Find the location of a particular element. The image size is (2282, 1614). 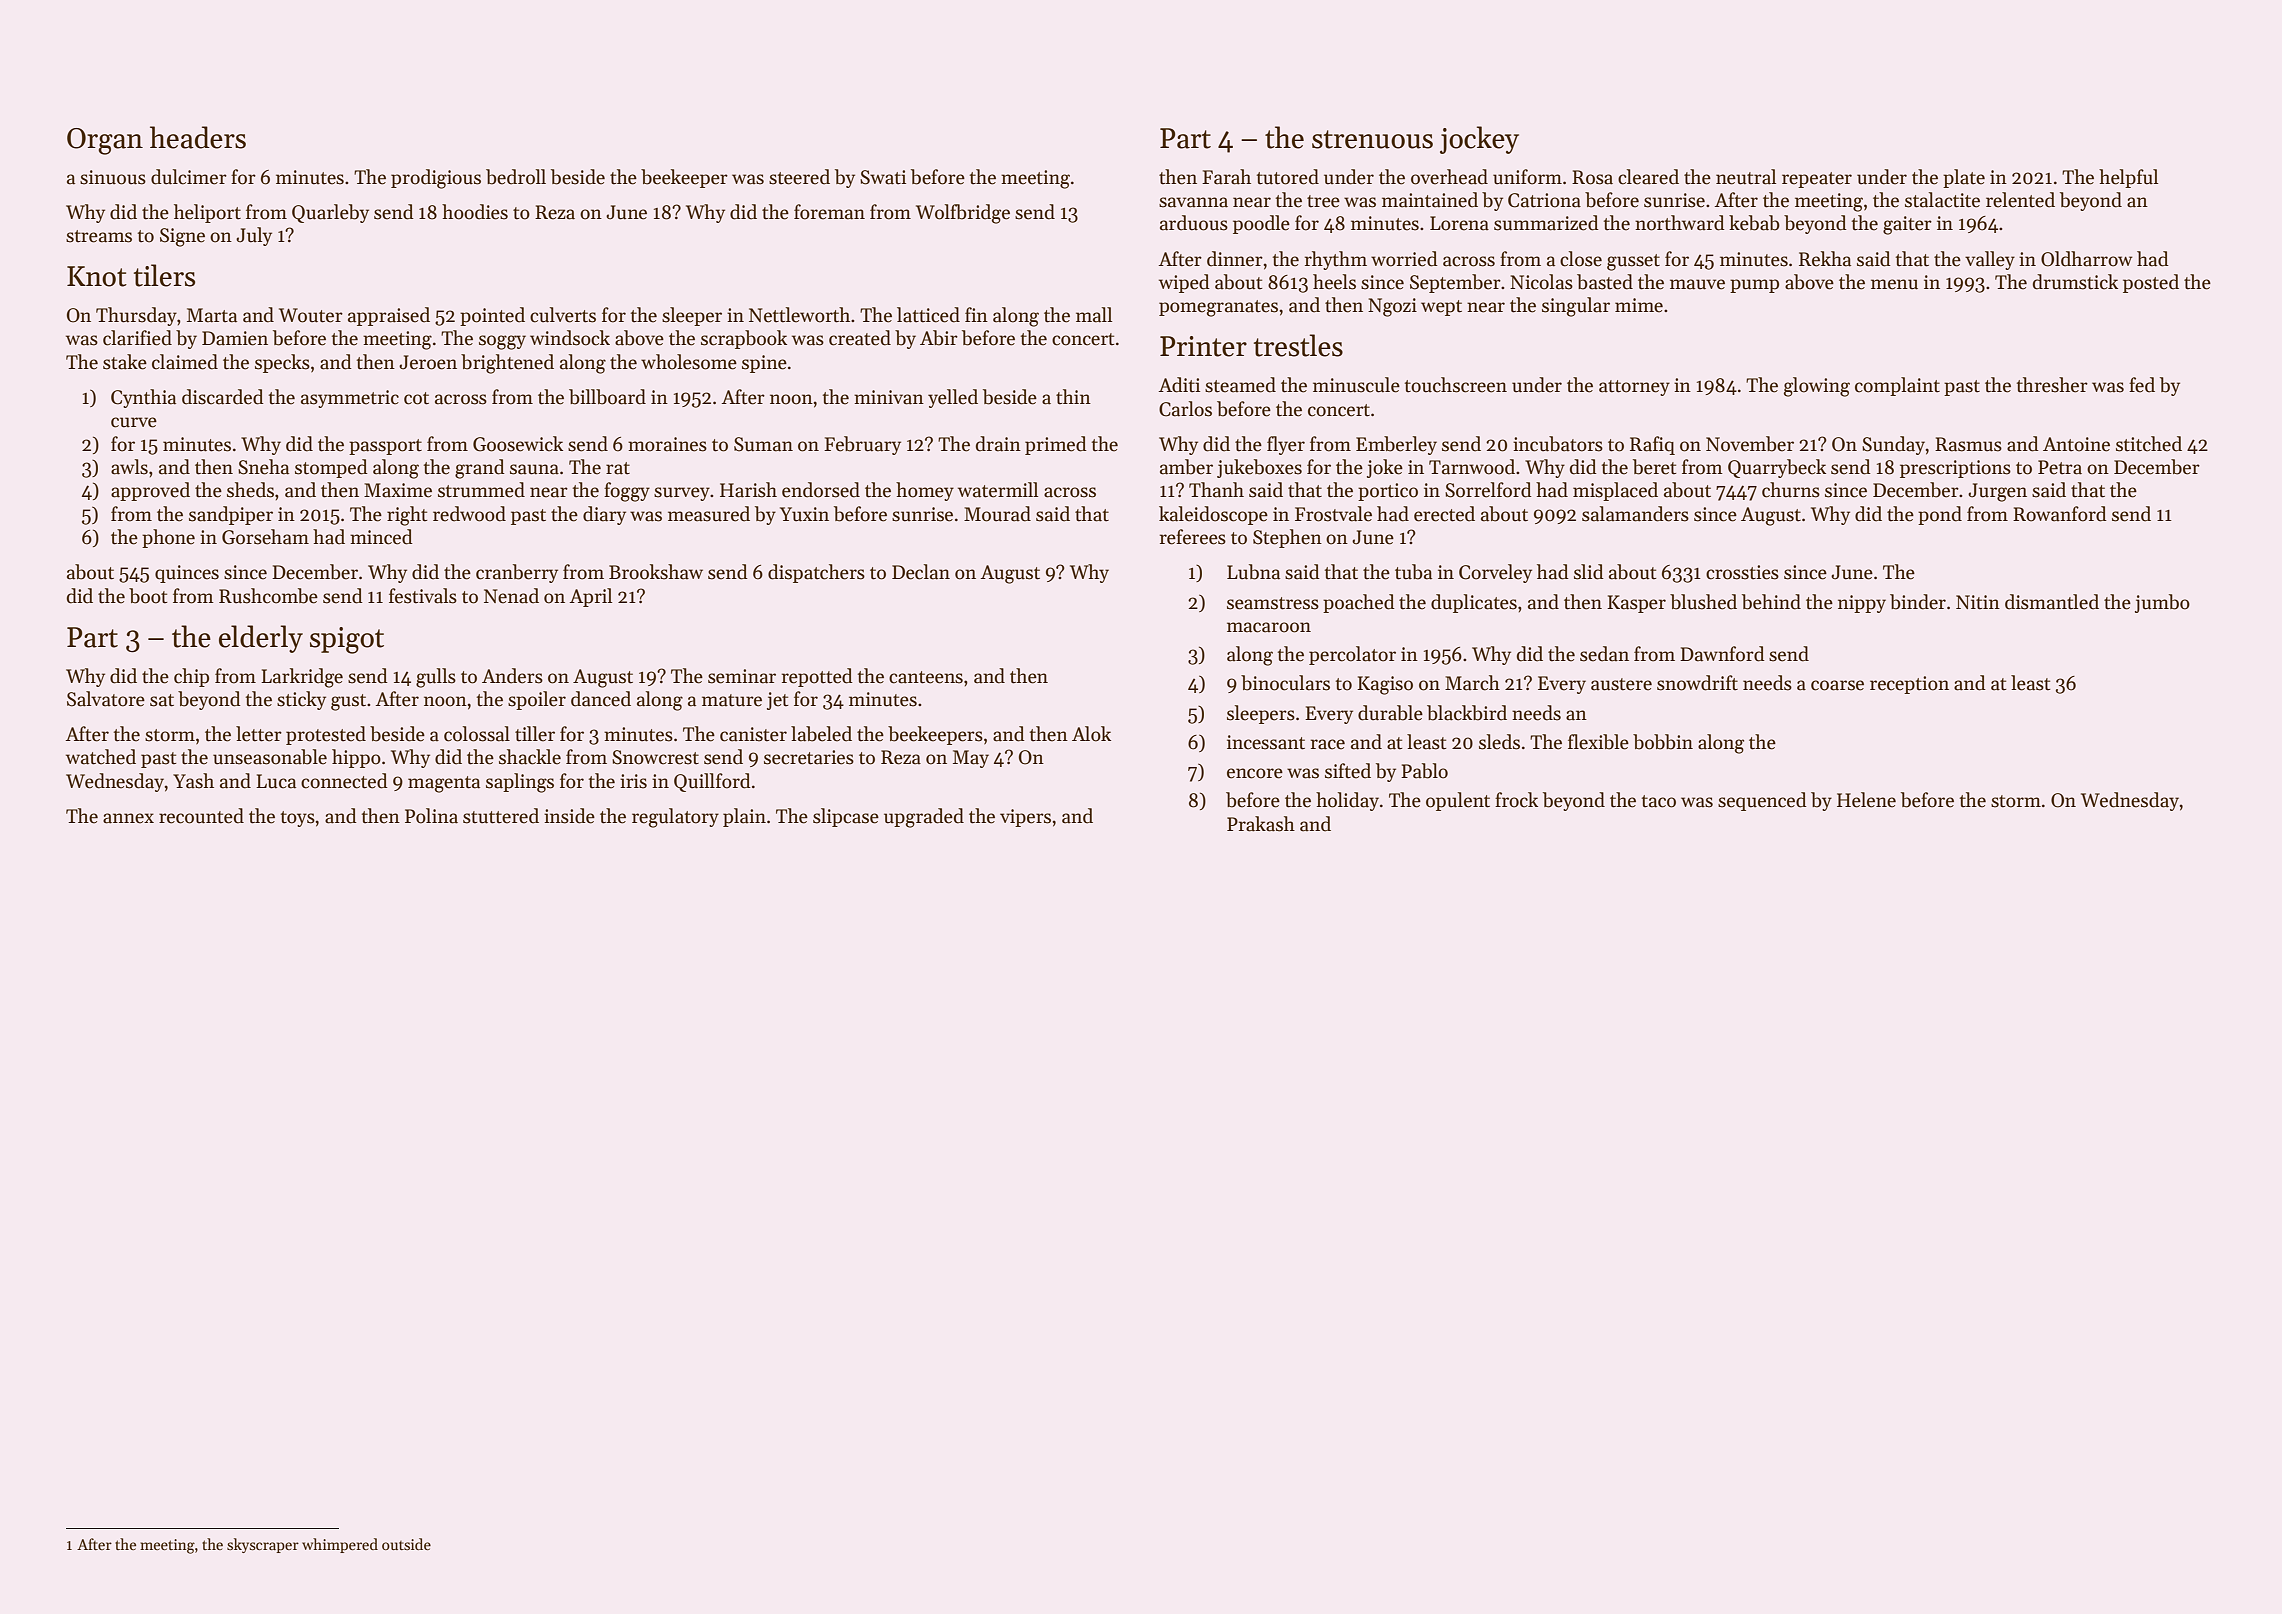

Rushcombe is located at coordinates (268, 596).
